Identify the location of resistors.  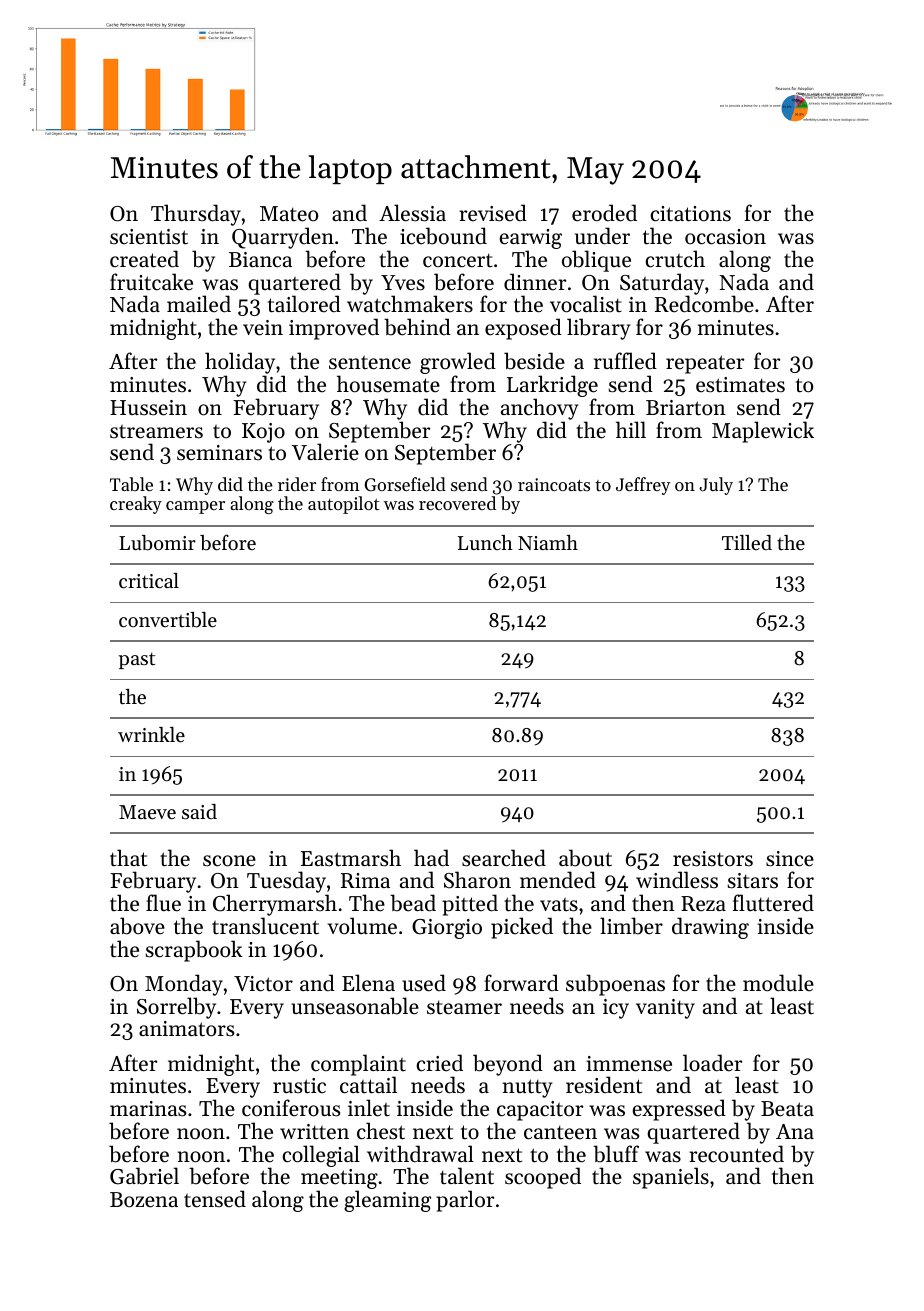
(713, 859).
